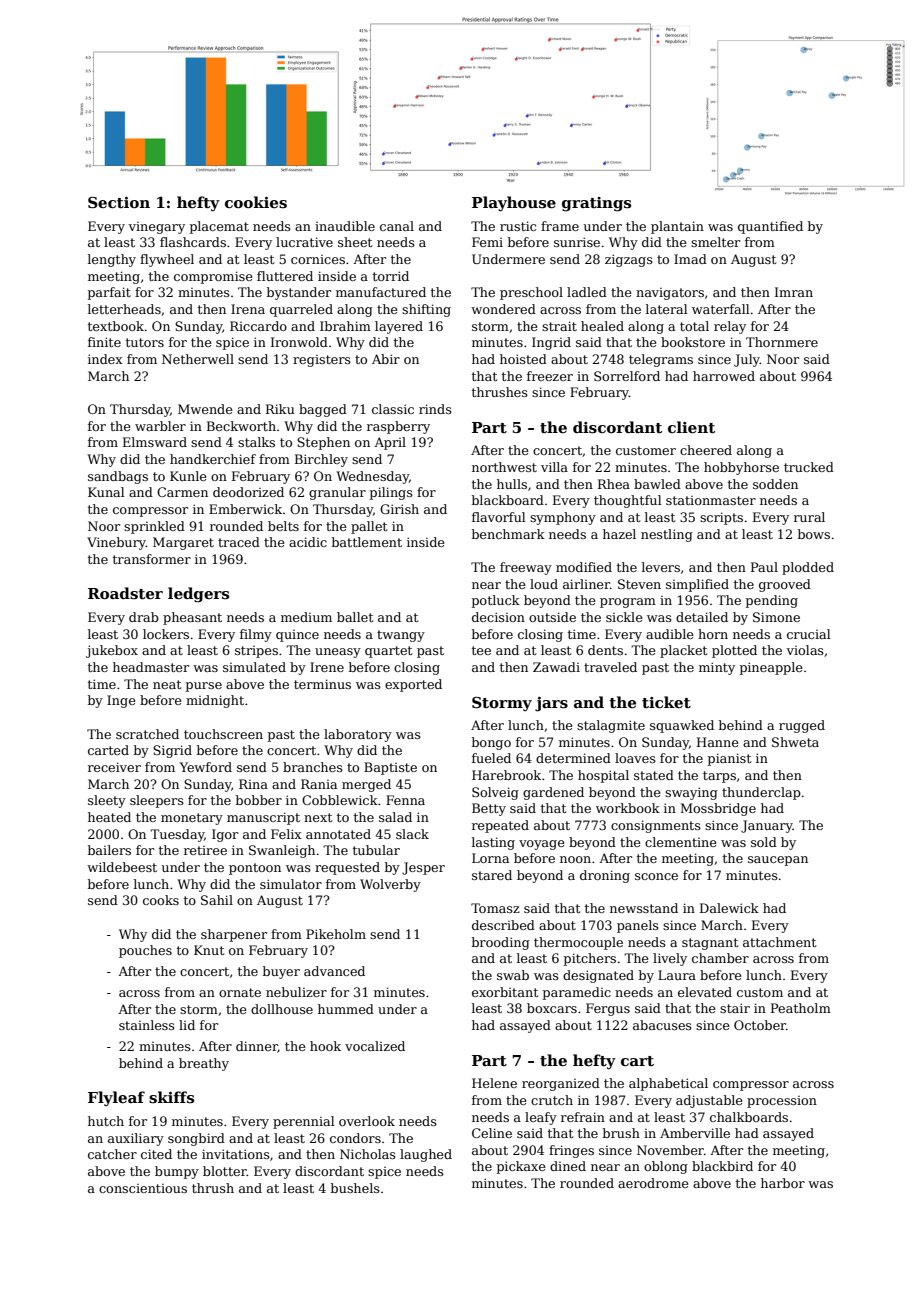 Image resolution: width=924 pixels, height=1308 pixels. Describe the element at coordinates (217, 900) in the image. I see `Sahil` at that location.
